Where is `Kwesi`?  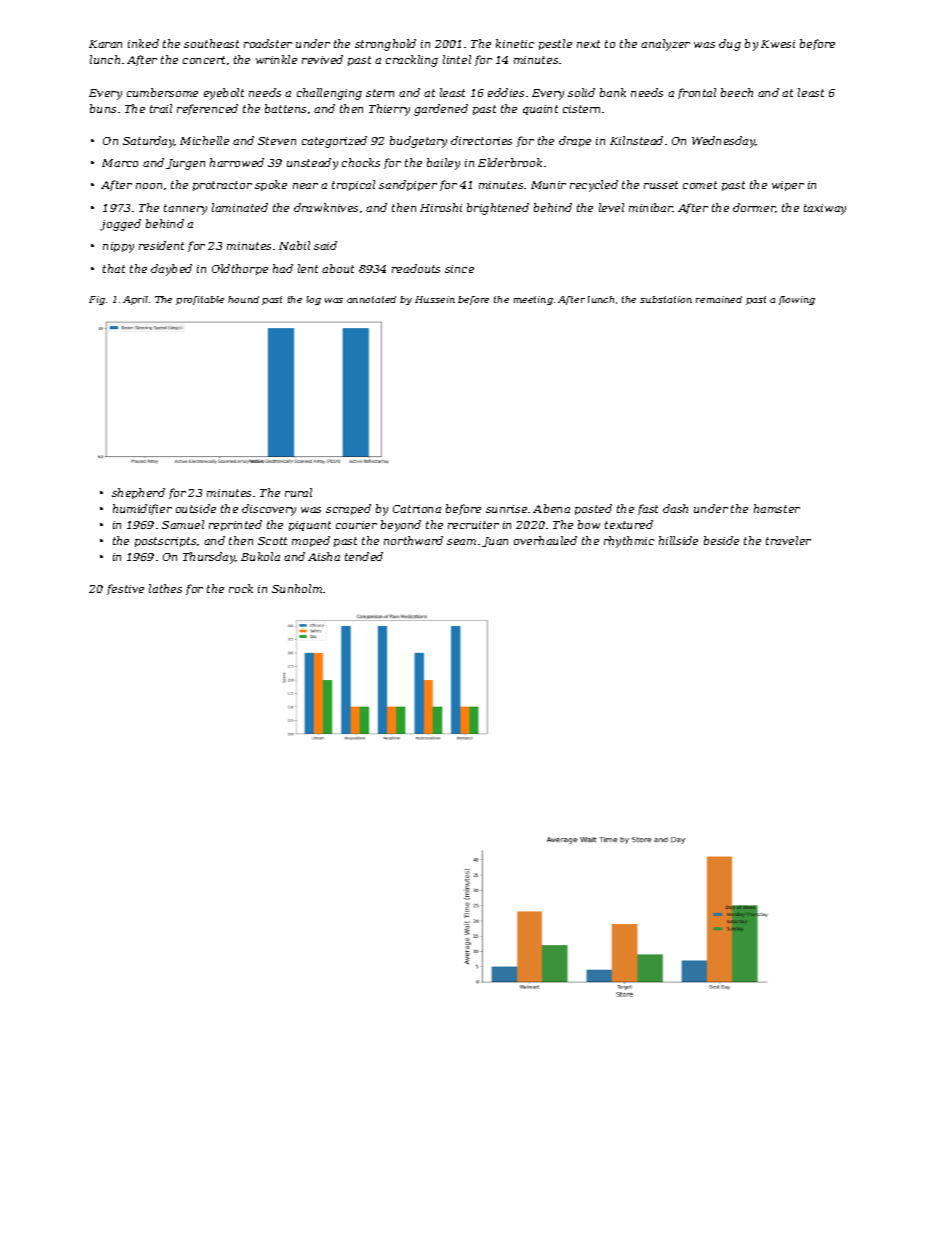
Kwesi is located at coordinates (778, 44).
